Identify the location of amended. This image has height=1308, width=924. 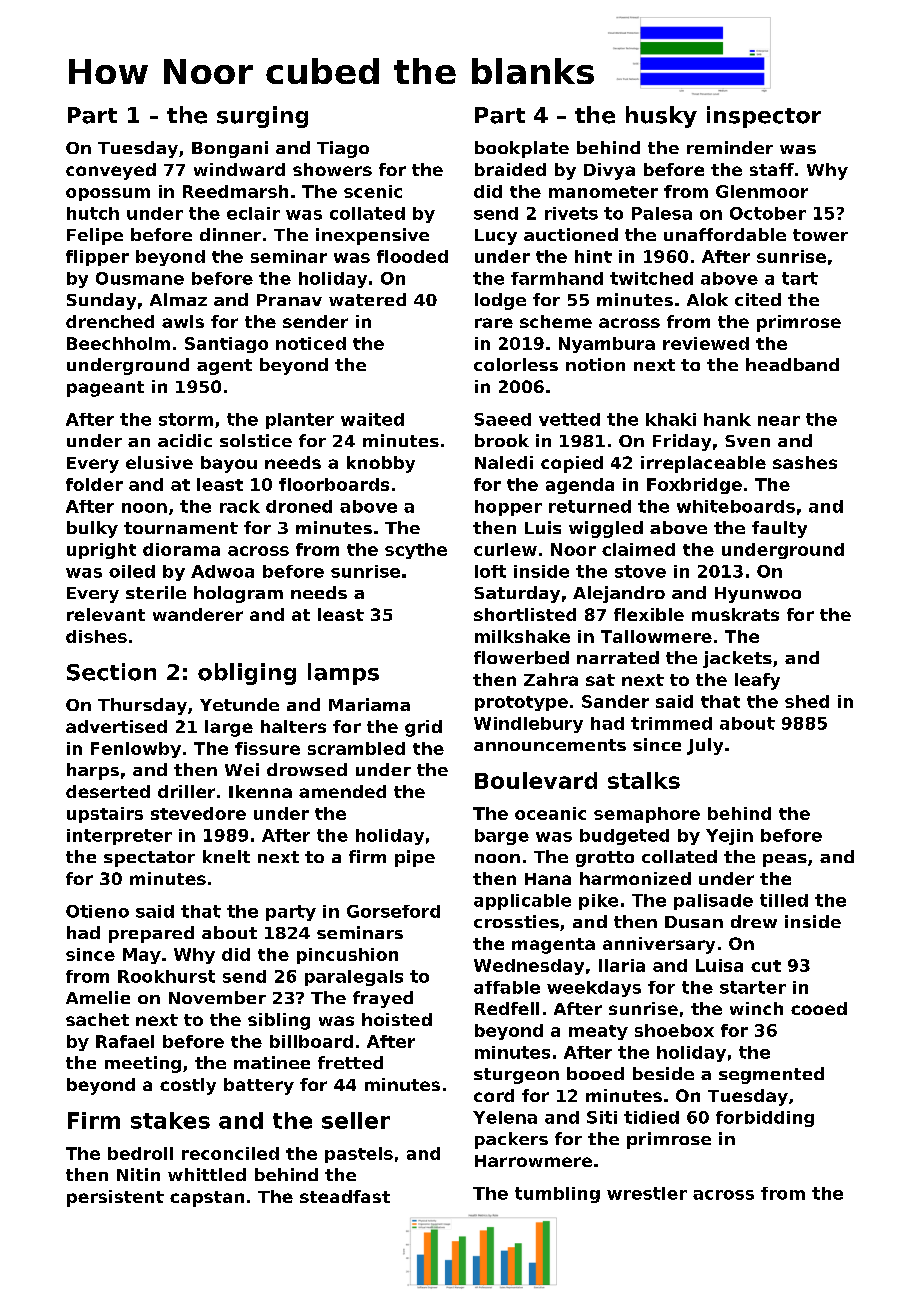
(342, 791).
